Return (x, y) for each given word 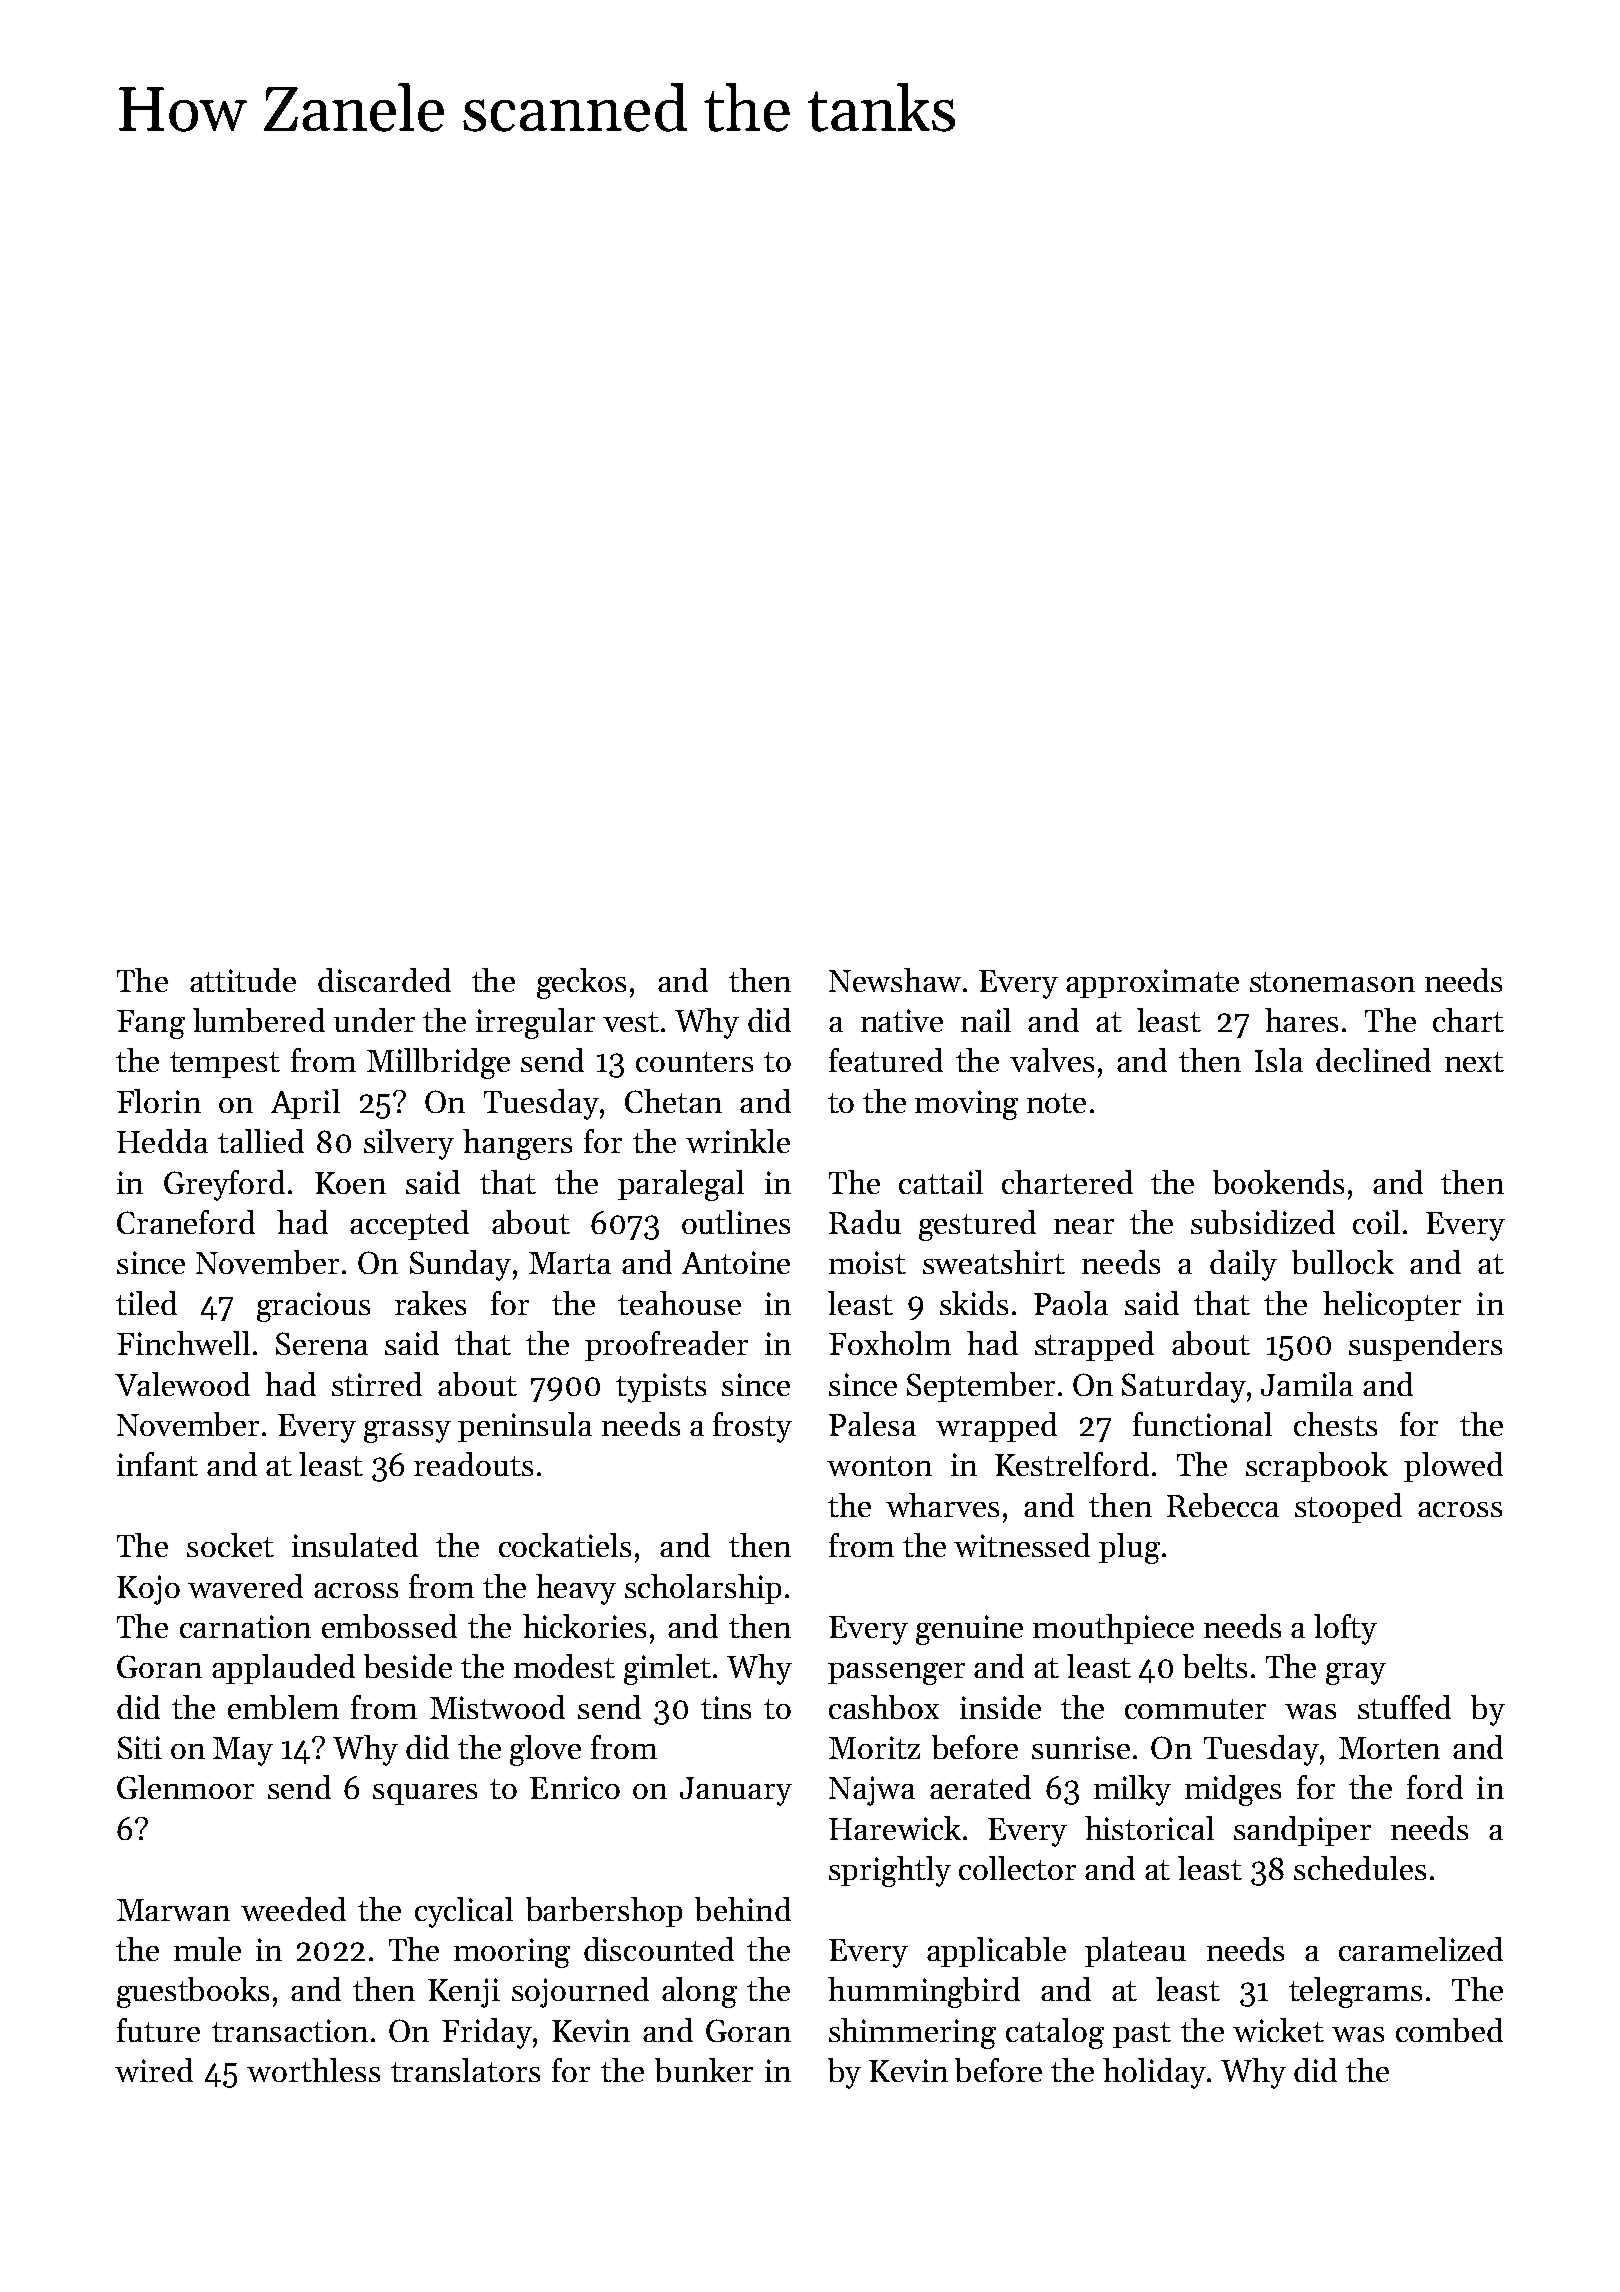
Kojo (148, 1590)
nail (986, 1020)
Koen (350, 1183)
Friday (487, 2033)
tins (726, 1707)
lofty (1345, 1629)
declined (1373, 1060)
